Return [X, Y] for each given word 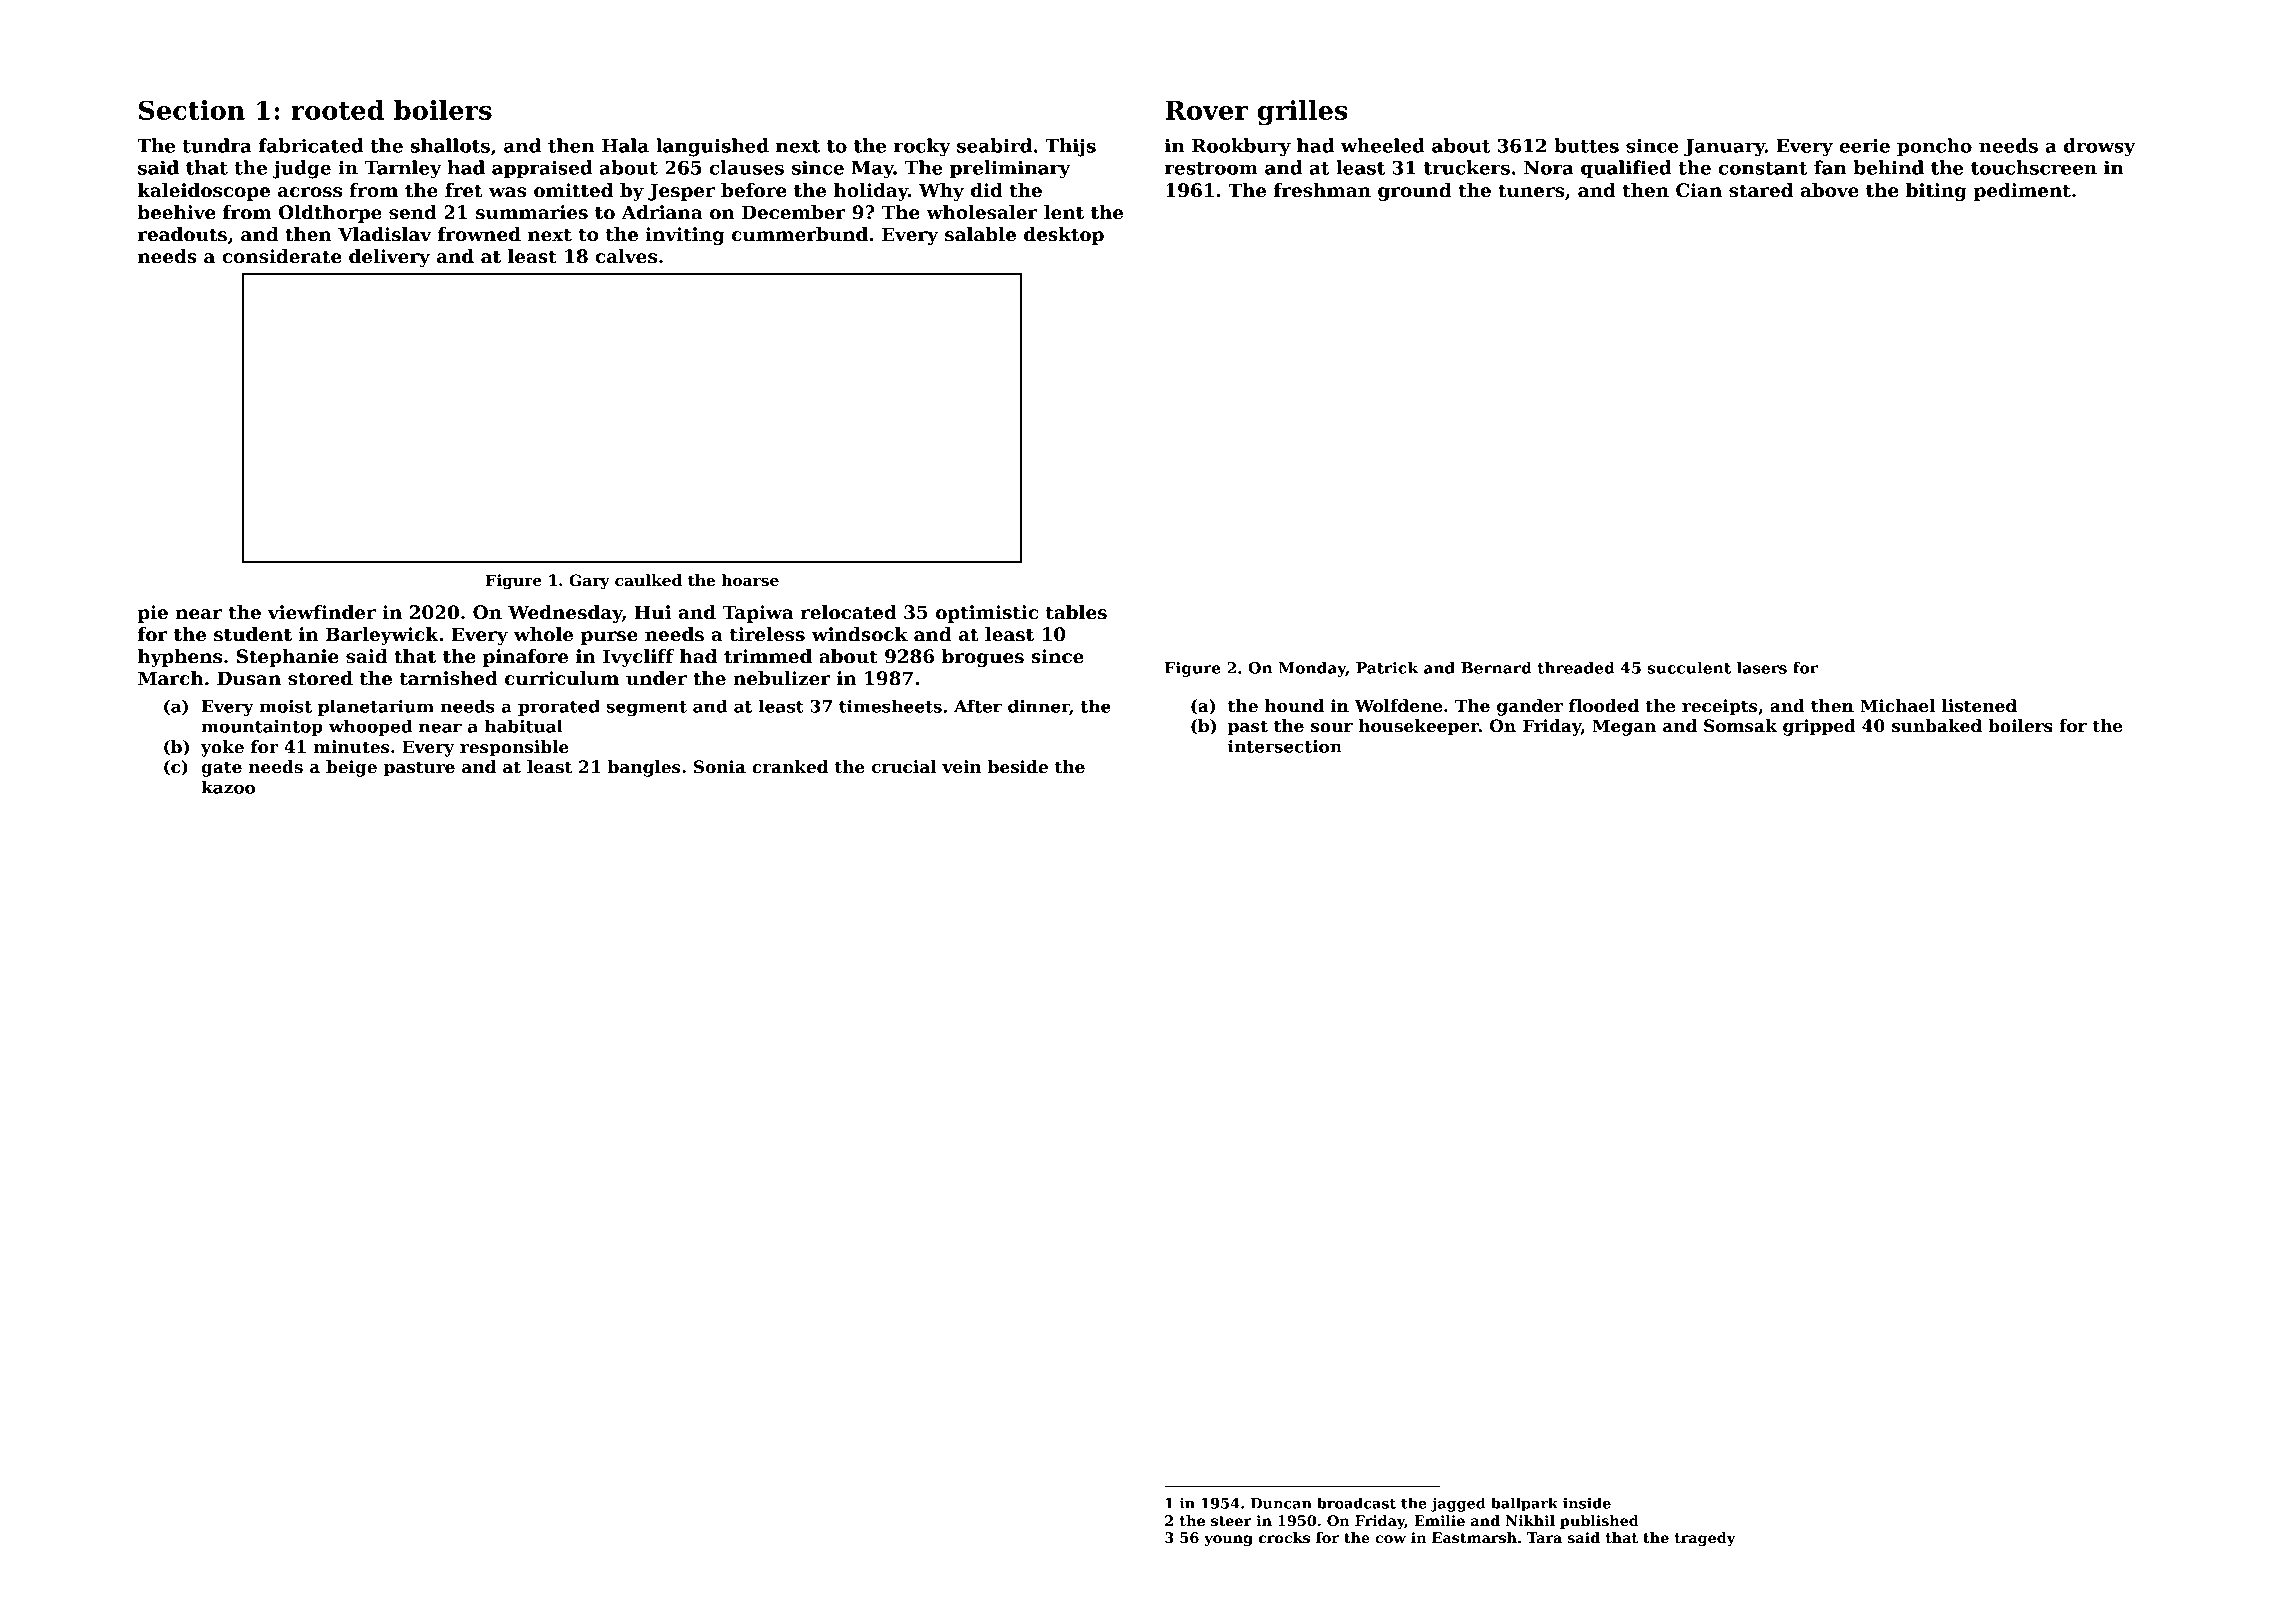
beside [1018, 767]
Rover [1206, 110]
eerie [1864, 145]
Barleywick [382, 636]
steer [1231, 1521]
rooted [337, 110]
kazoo [228, 787]
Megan [1624, 727]
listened [1979, 706]
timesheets [890, 706]
